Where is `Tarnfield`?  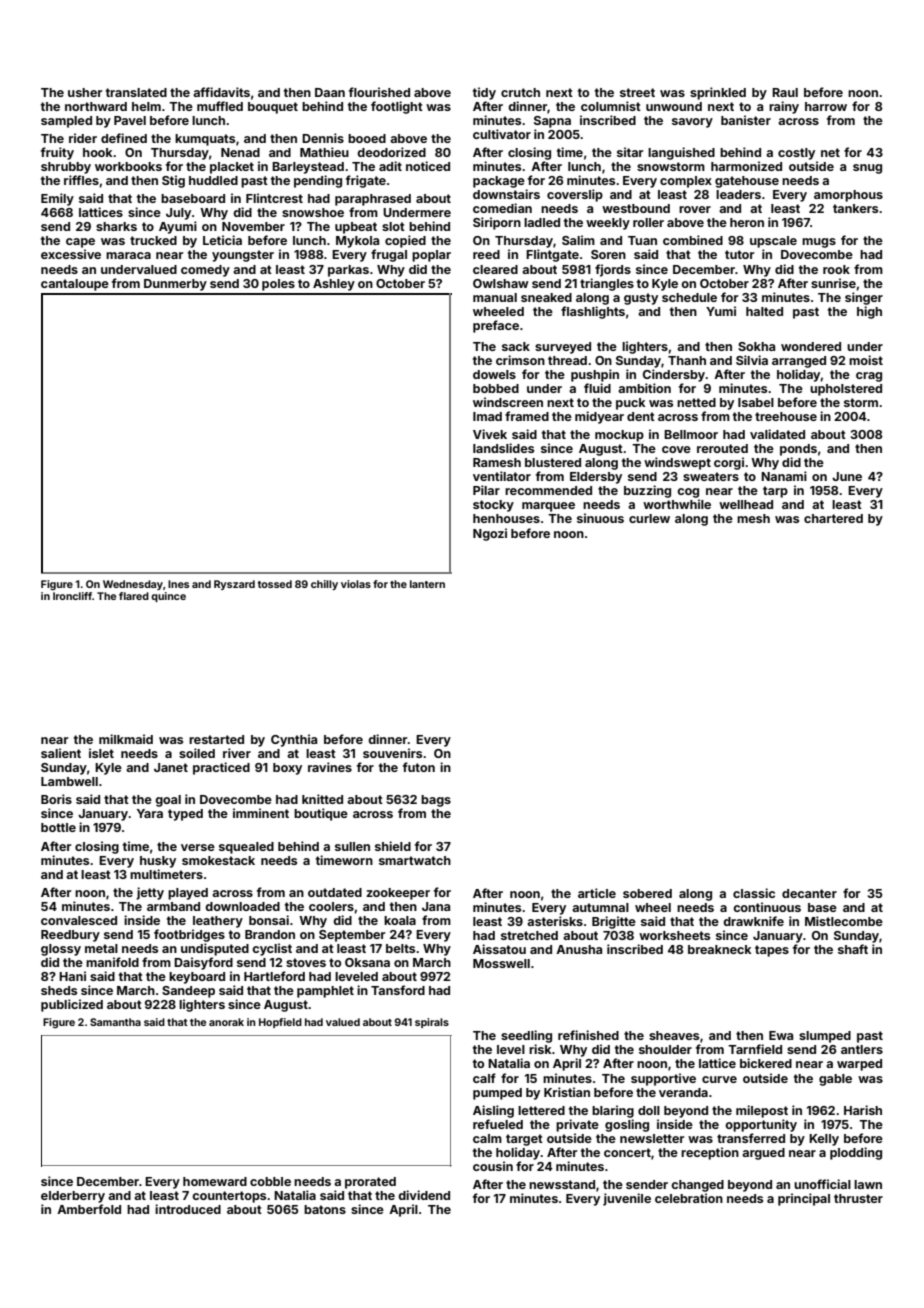
Tarnfield is located at coordinates (755, 1049).
